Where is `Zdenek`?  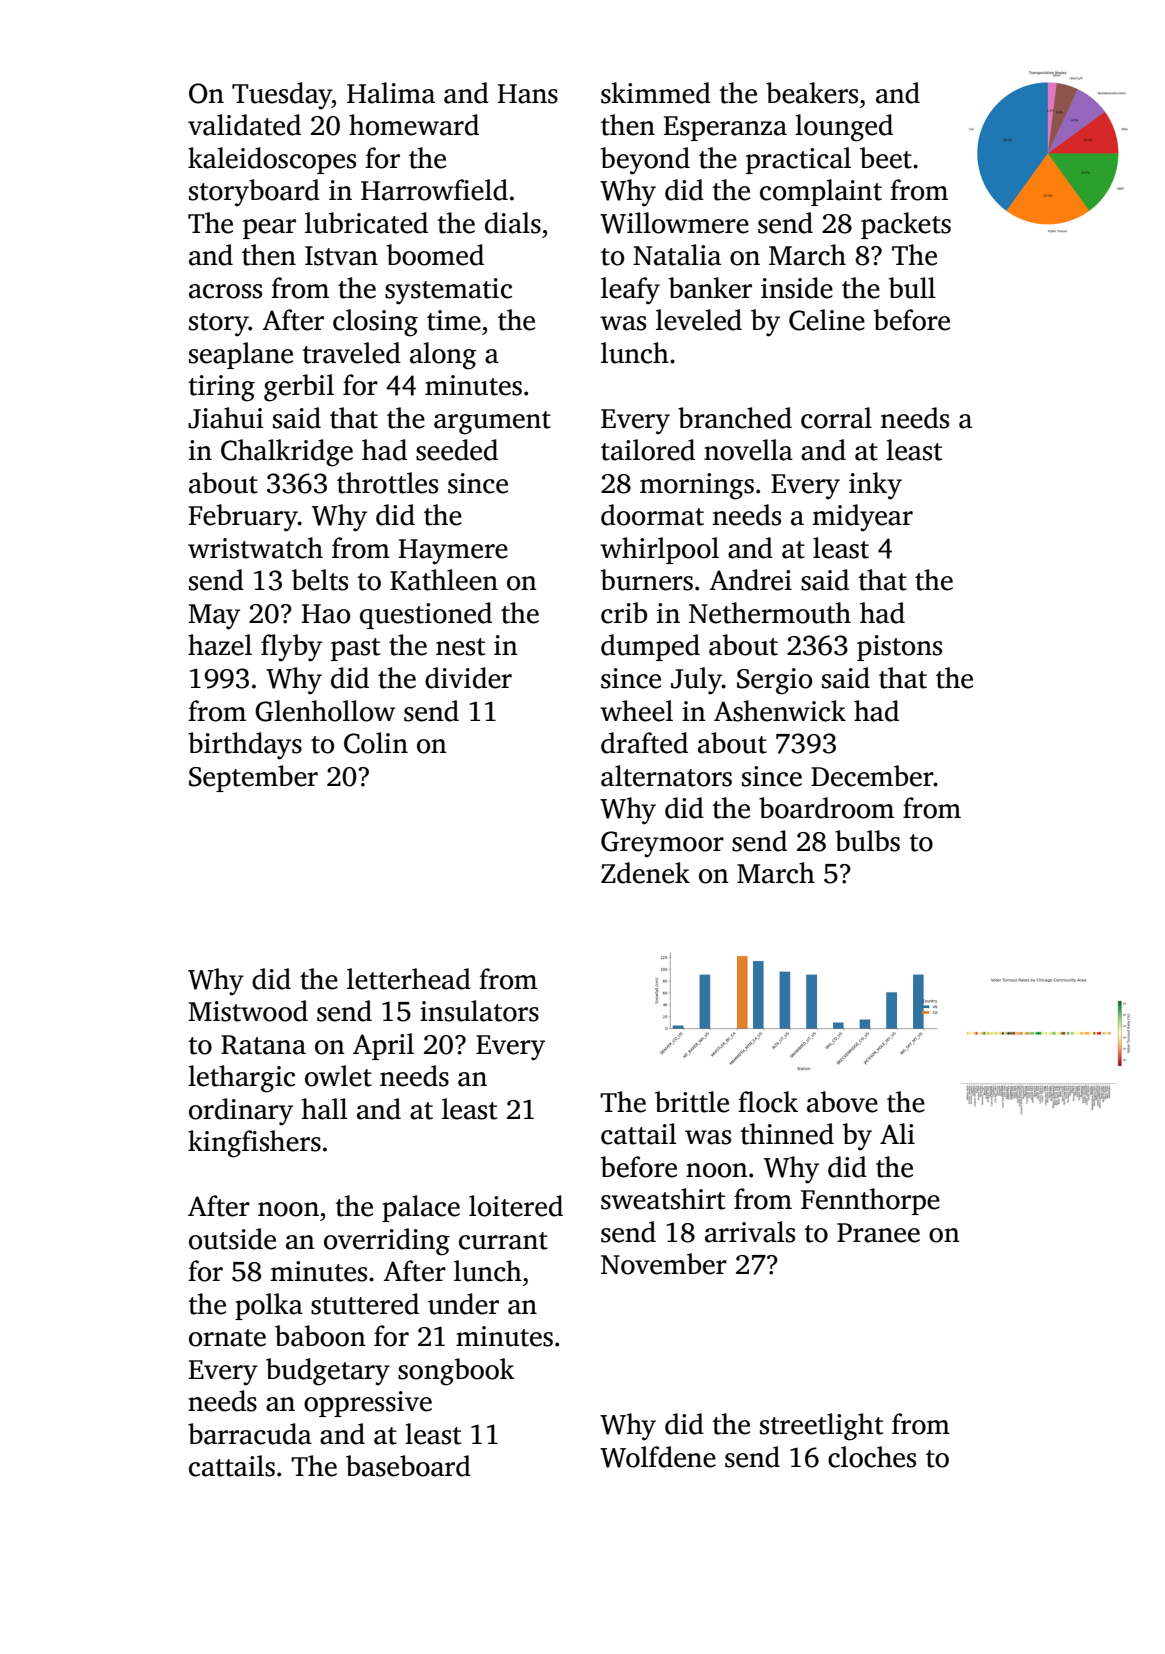 Zdenek is located at coordinates (645, 873).
